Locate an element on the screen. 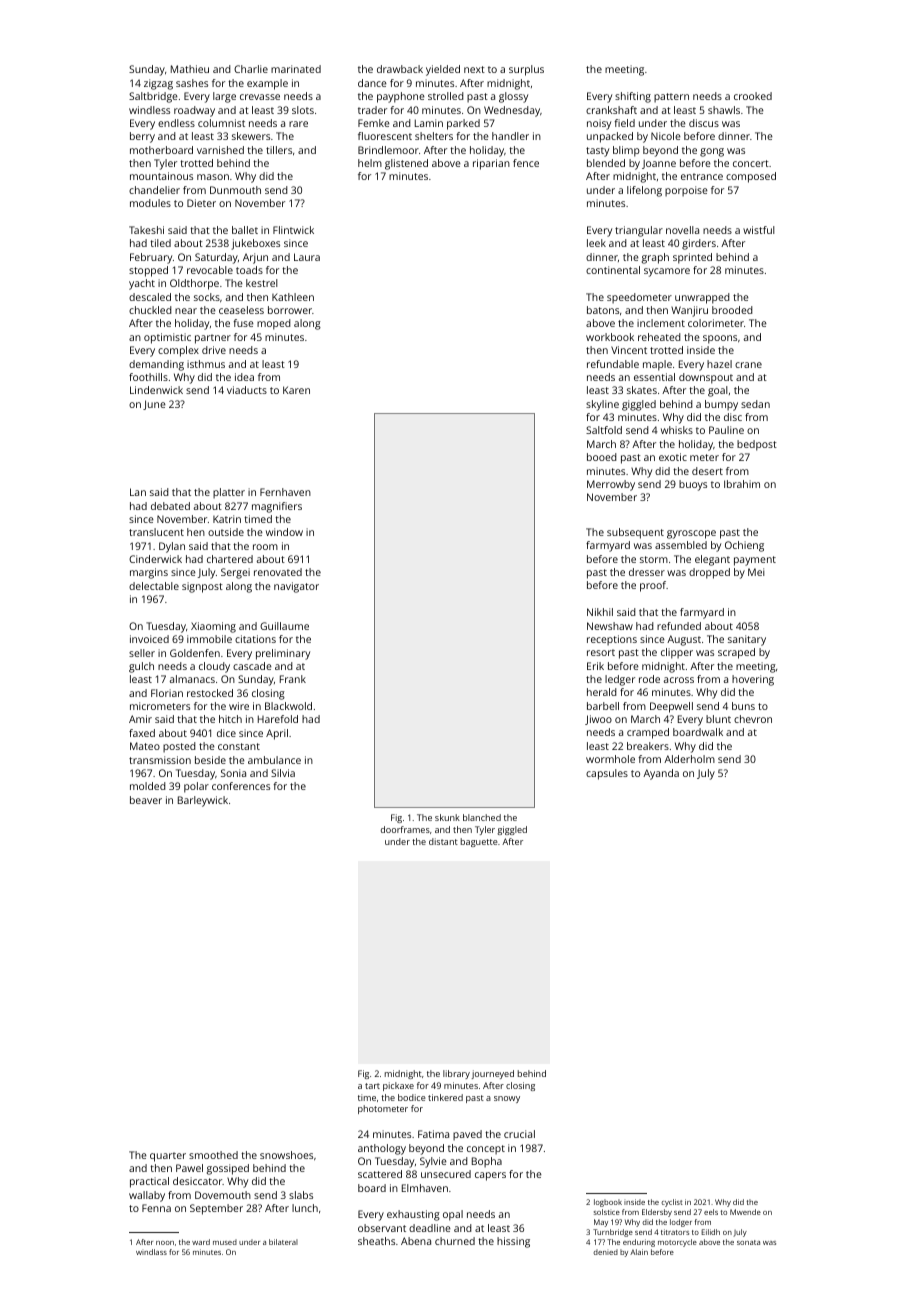  Mwende is located at coordinates (745, 1212).
